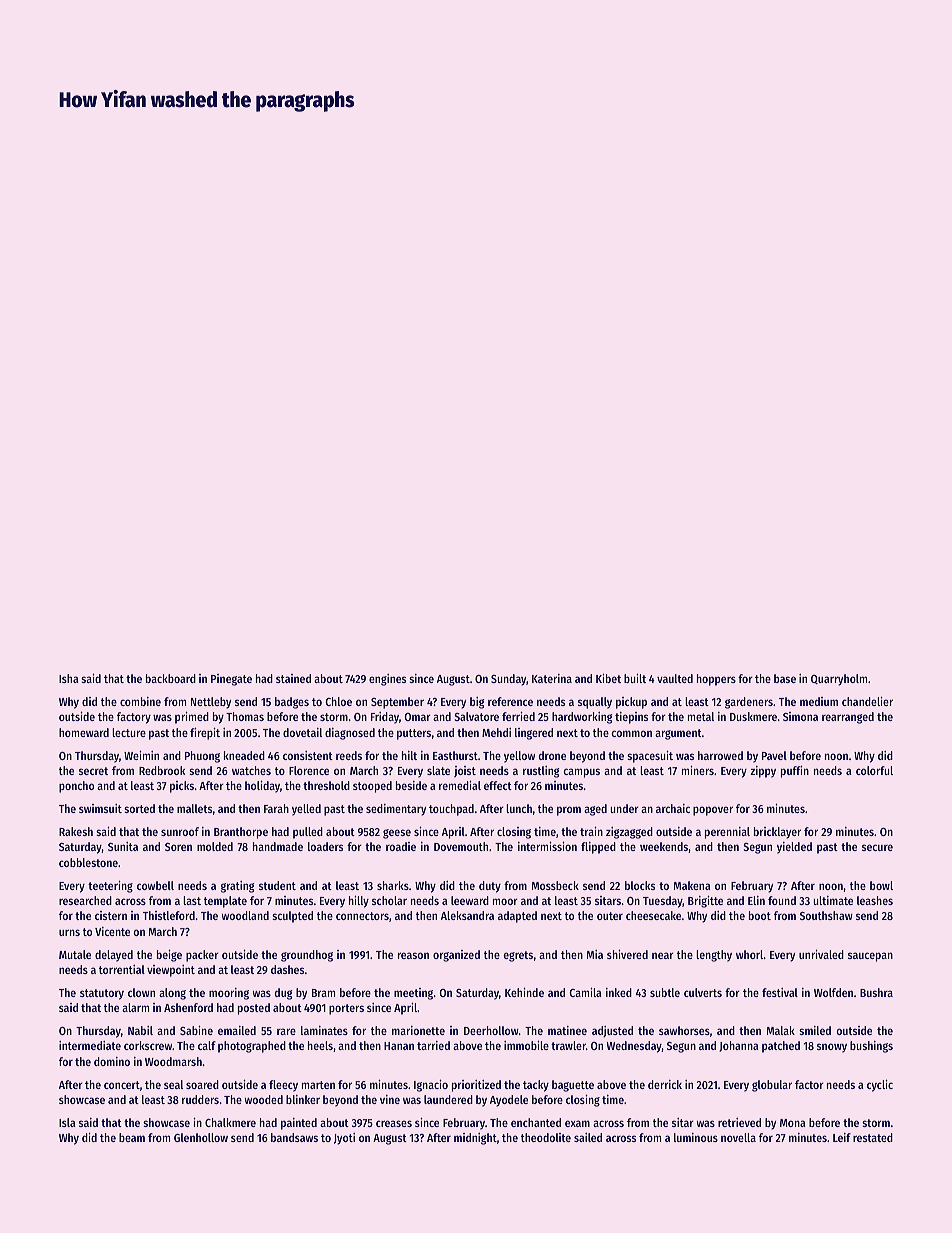 The image size is (952, 1233). I want to click on base, so click(785, 678).
